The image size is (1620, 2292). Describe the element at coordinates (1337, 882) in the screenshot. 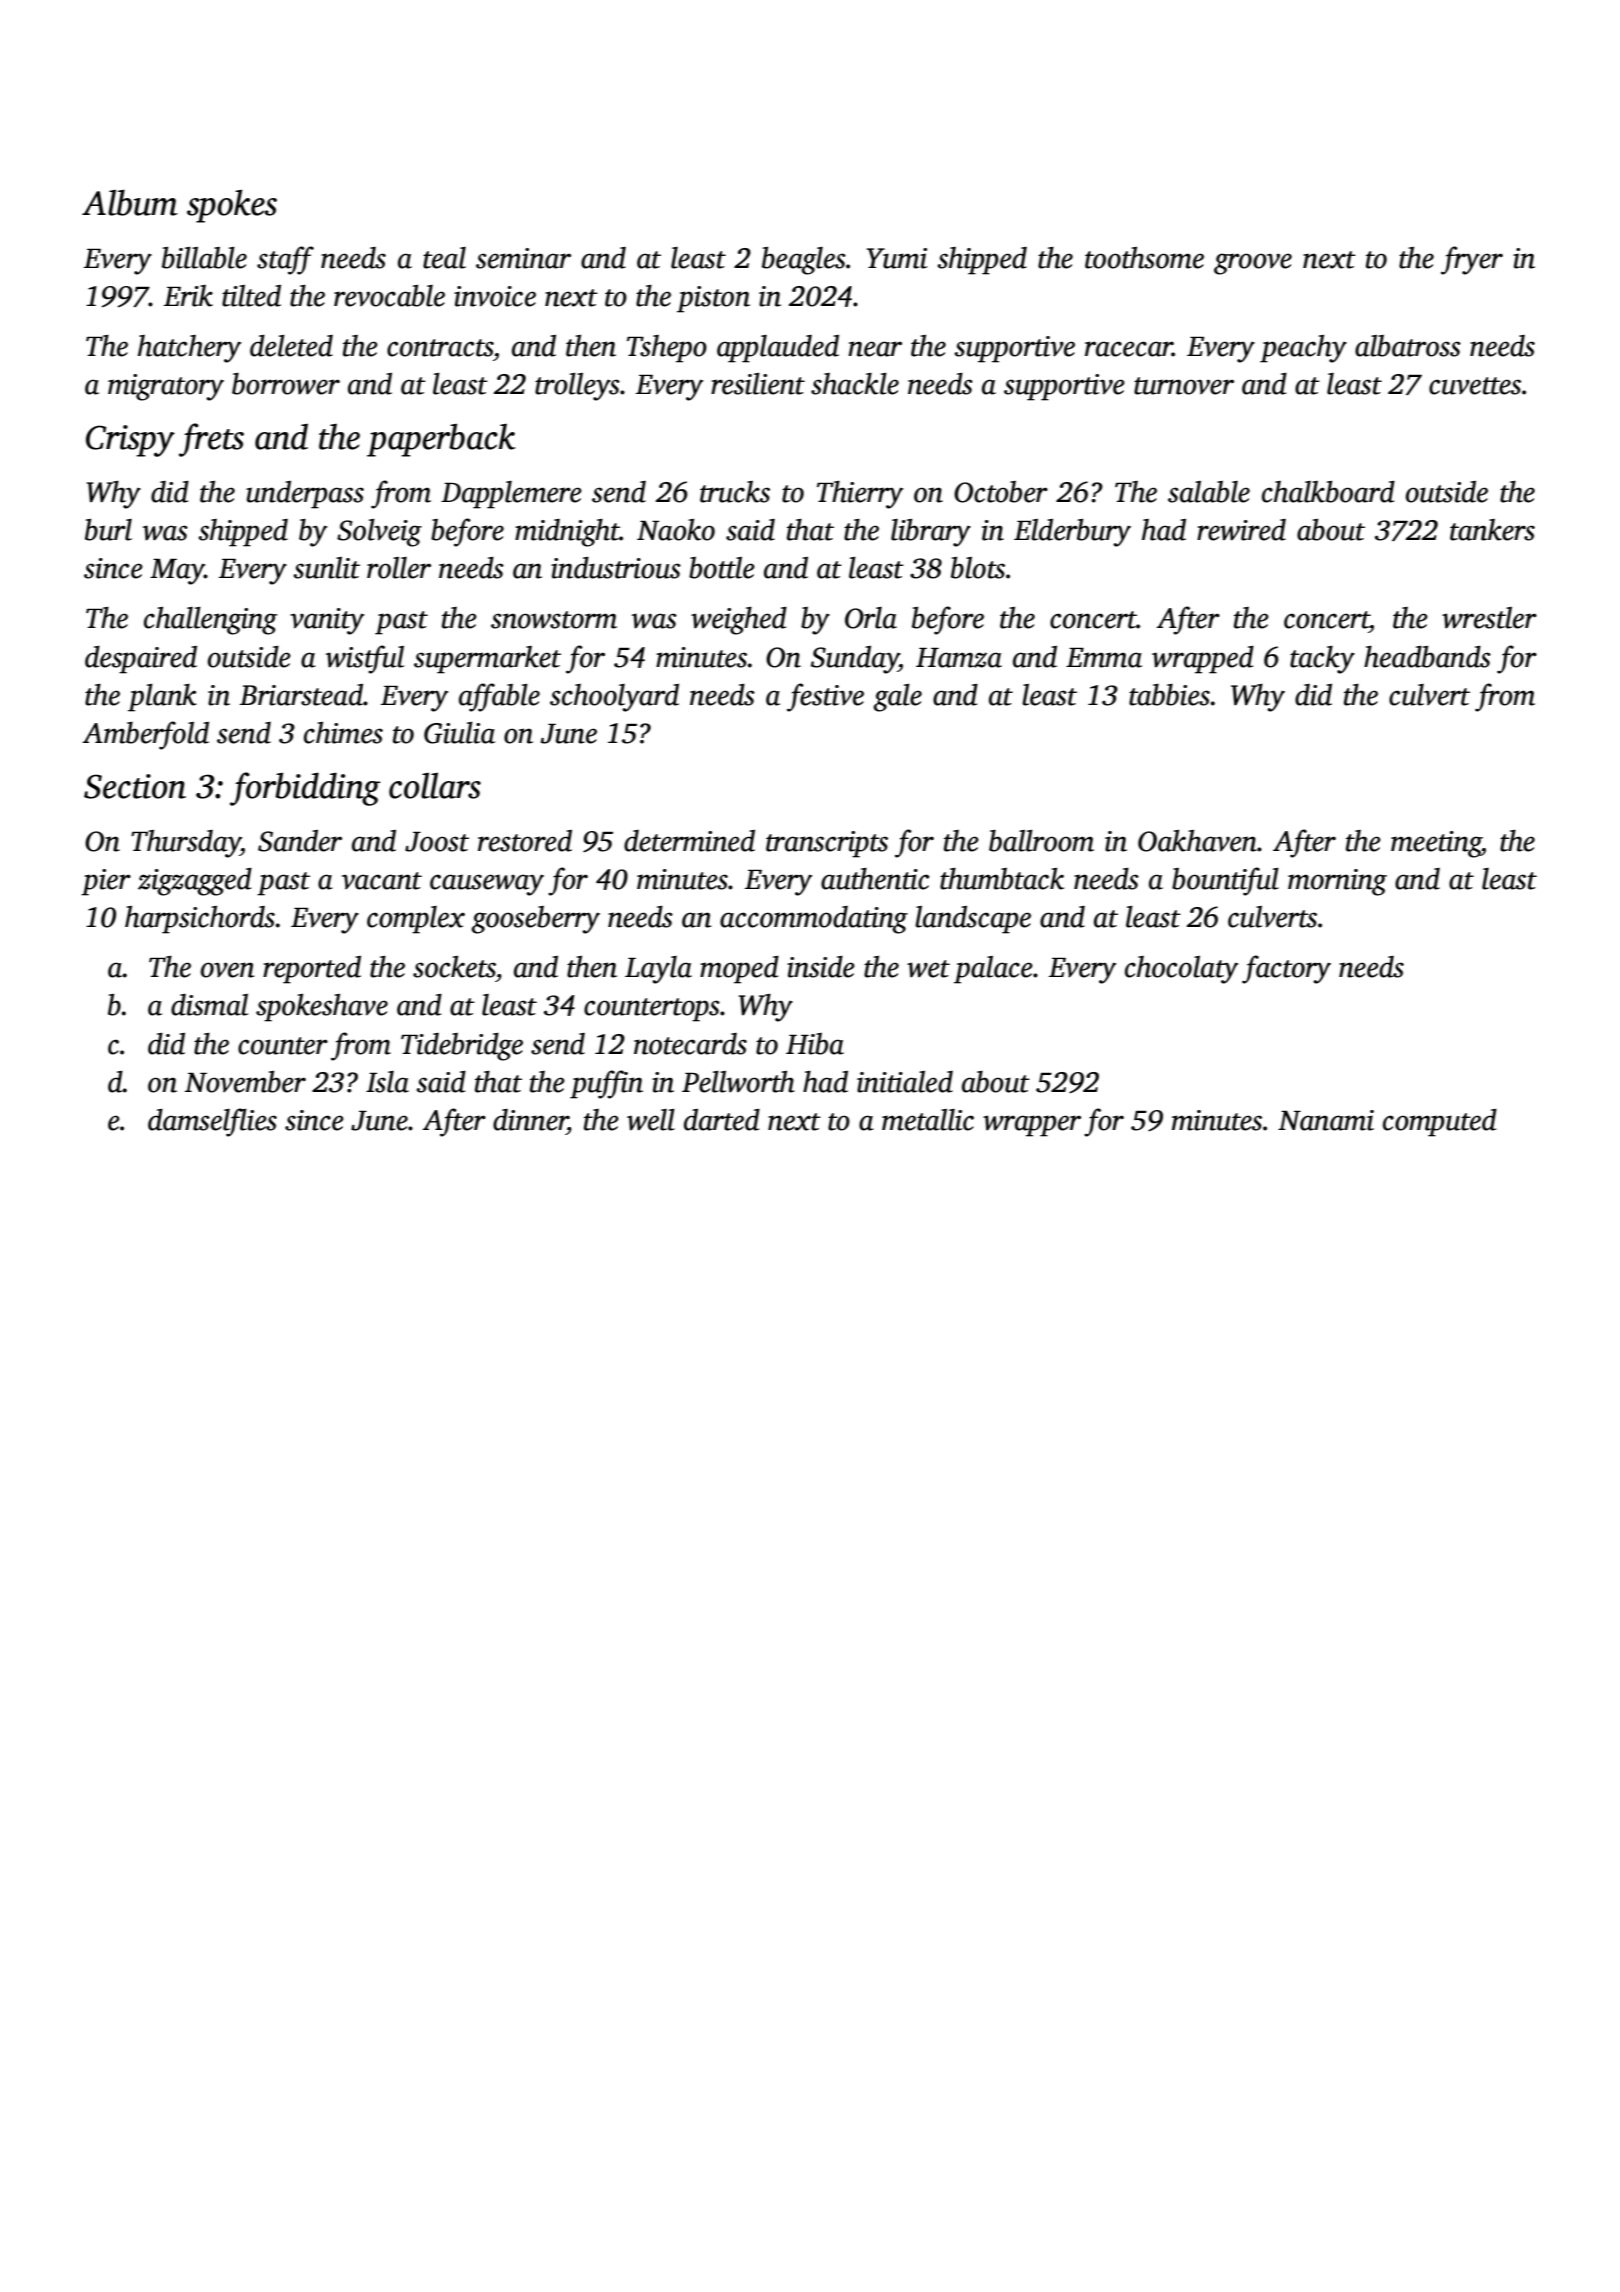

I see `morning` at that location.
